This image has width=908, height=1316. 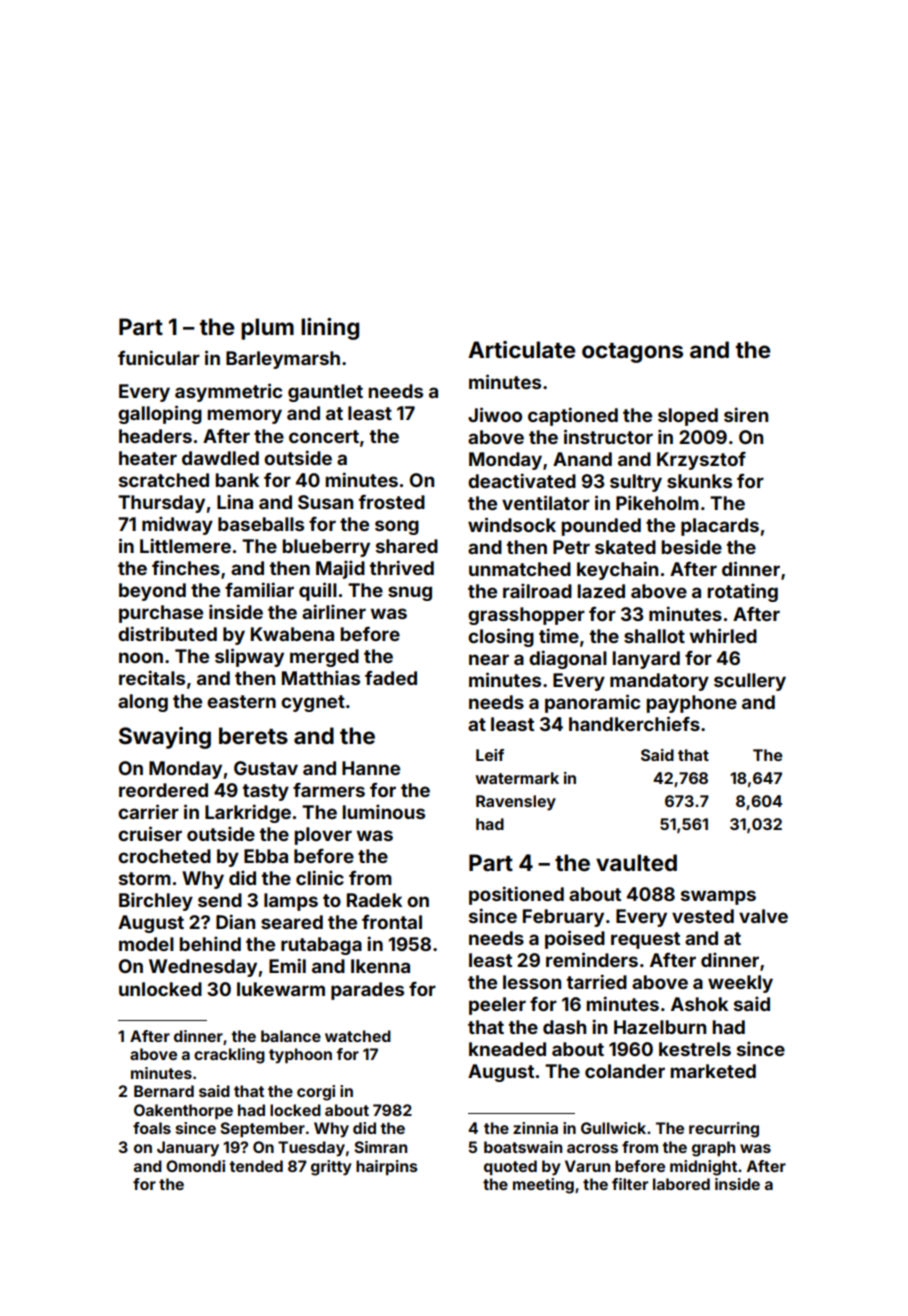 I want to click on lesson, so click(x=532, y=982).
